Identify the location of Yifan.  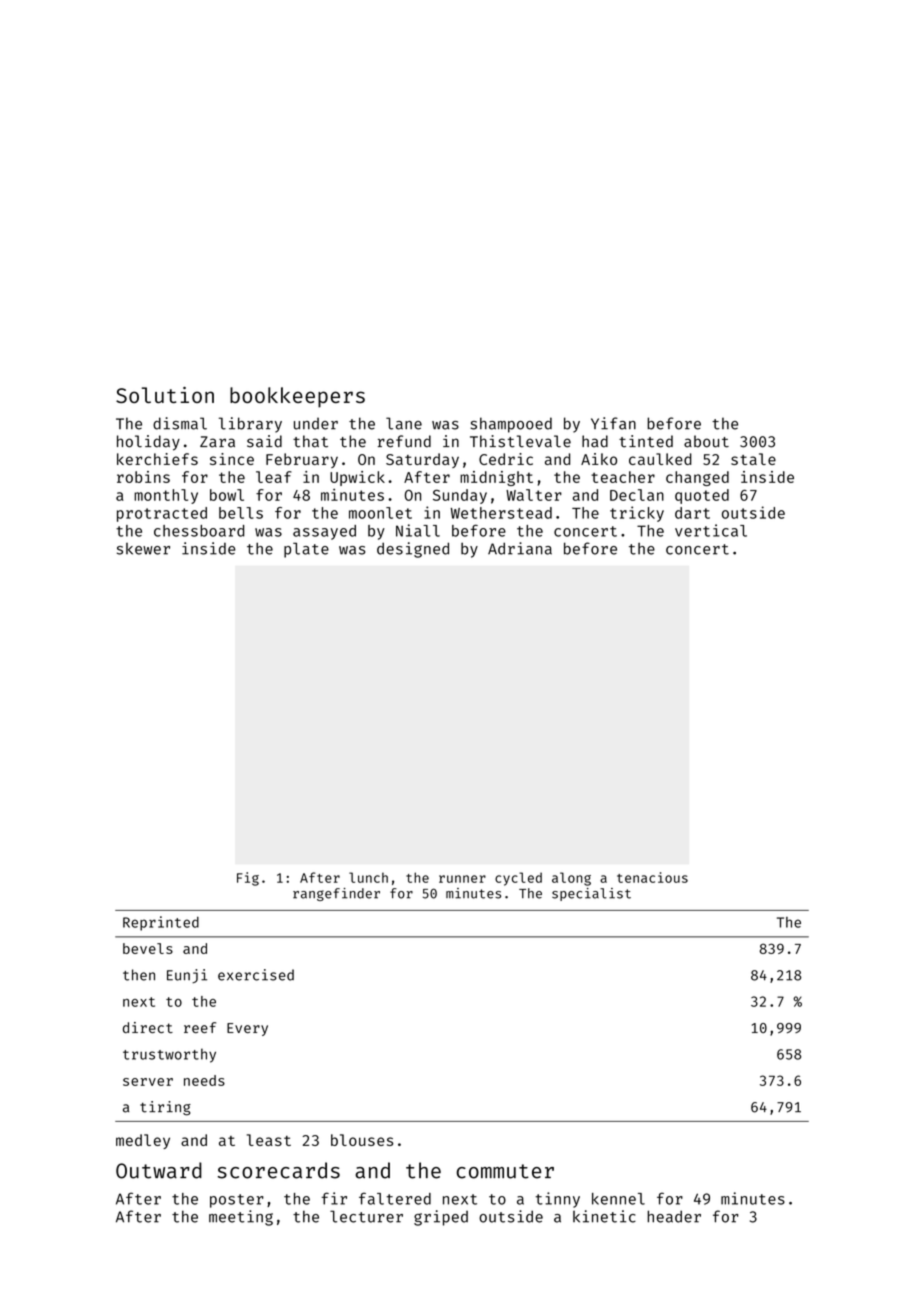
(613, 423).
